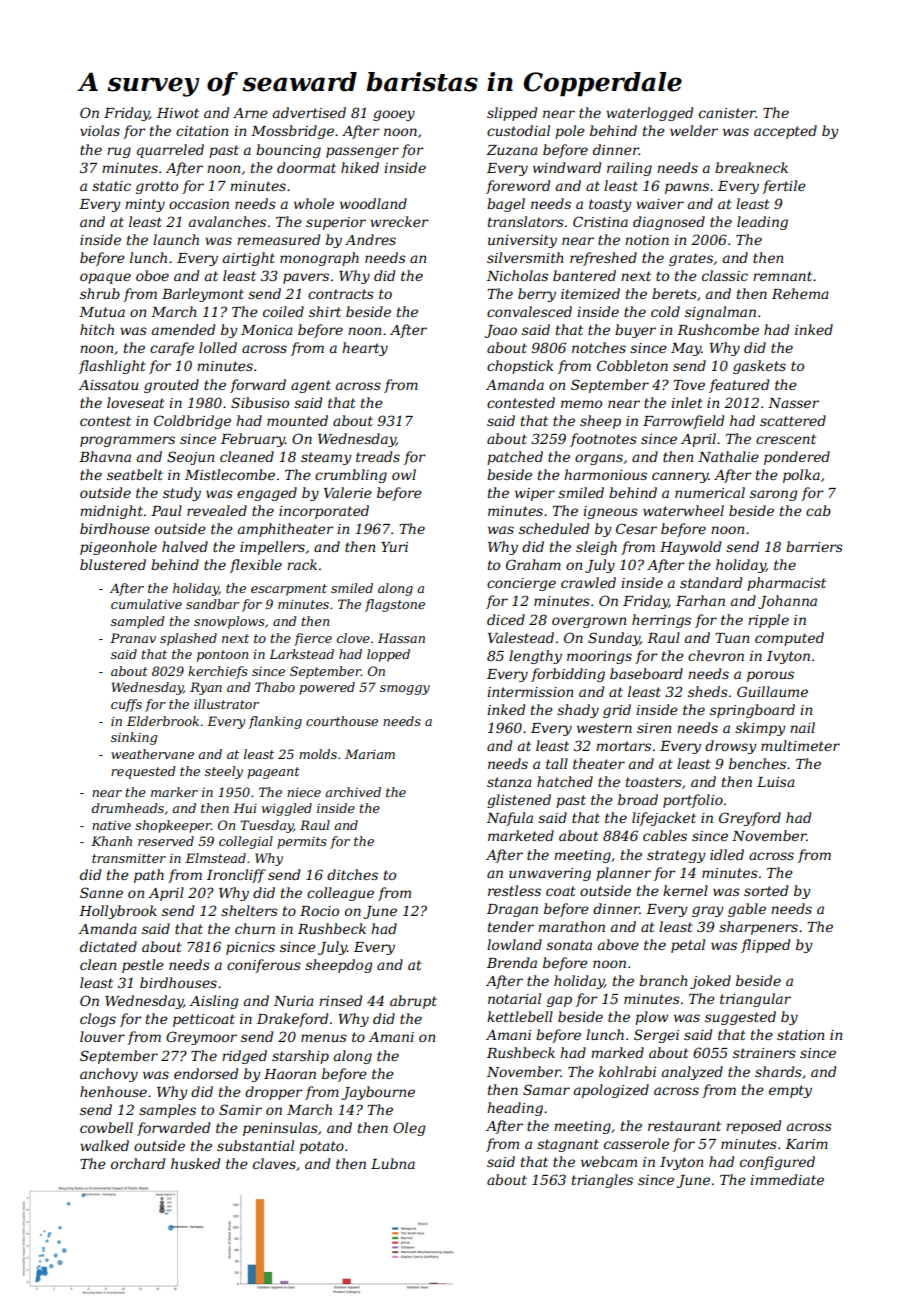 This screenshot has height=1314, width=924. I want to click on orchard, so click(138, 1163).
